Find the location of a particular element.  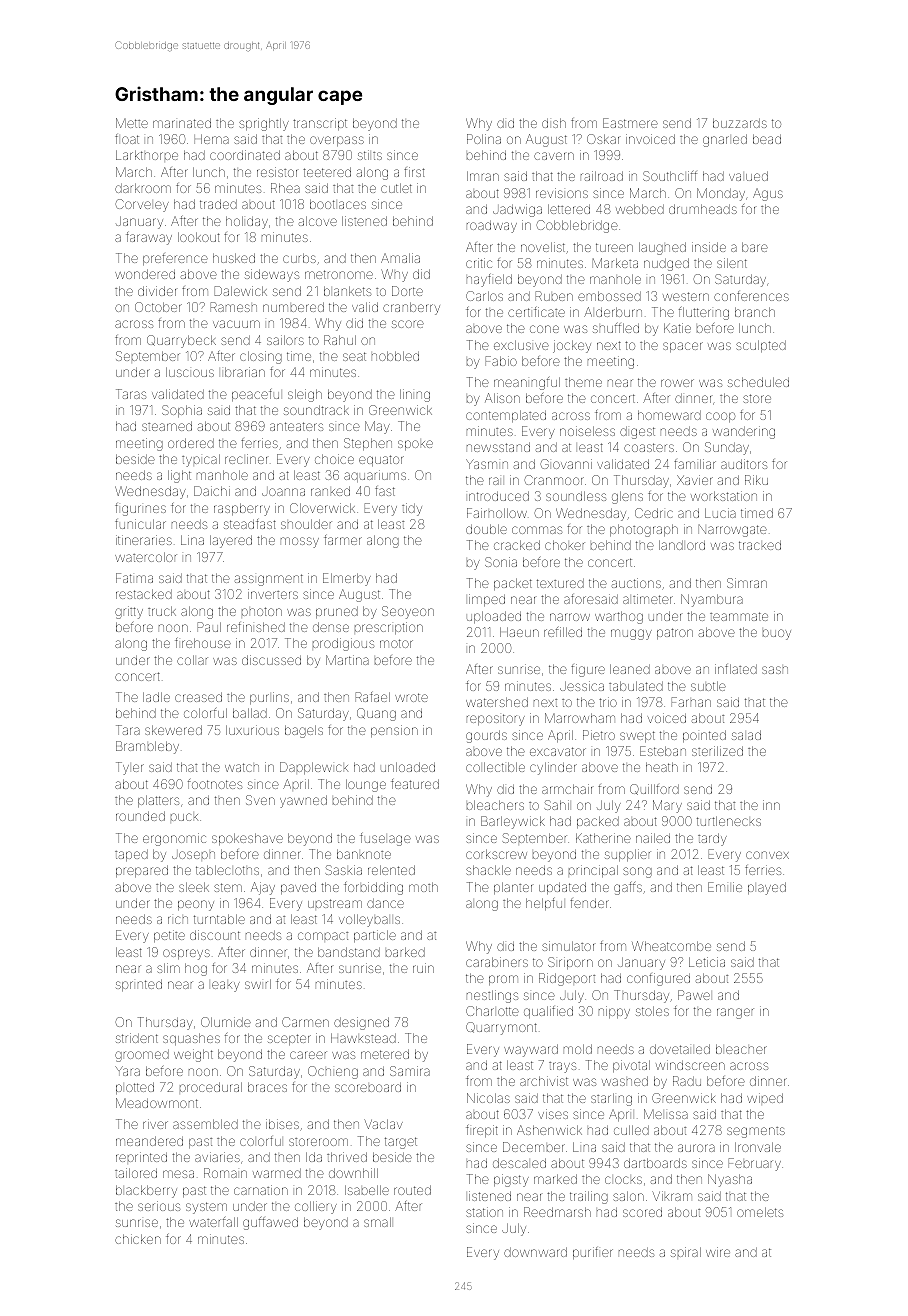

lookout is located at coordinates (199, 237).
